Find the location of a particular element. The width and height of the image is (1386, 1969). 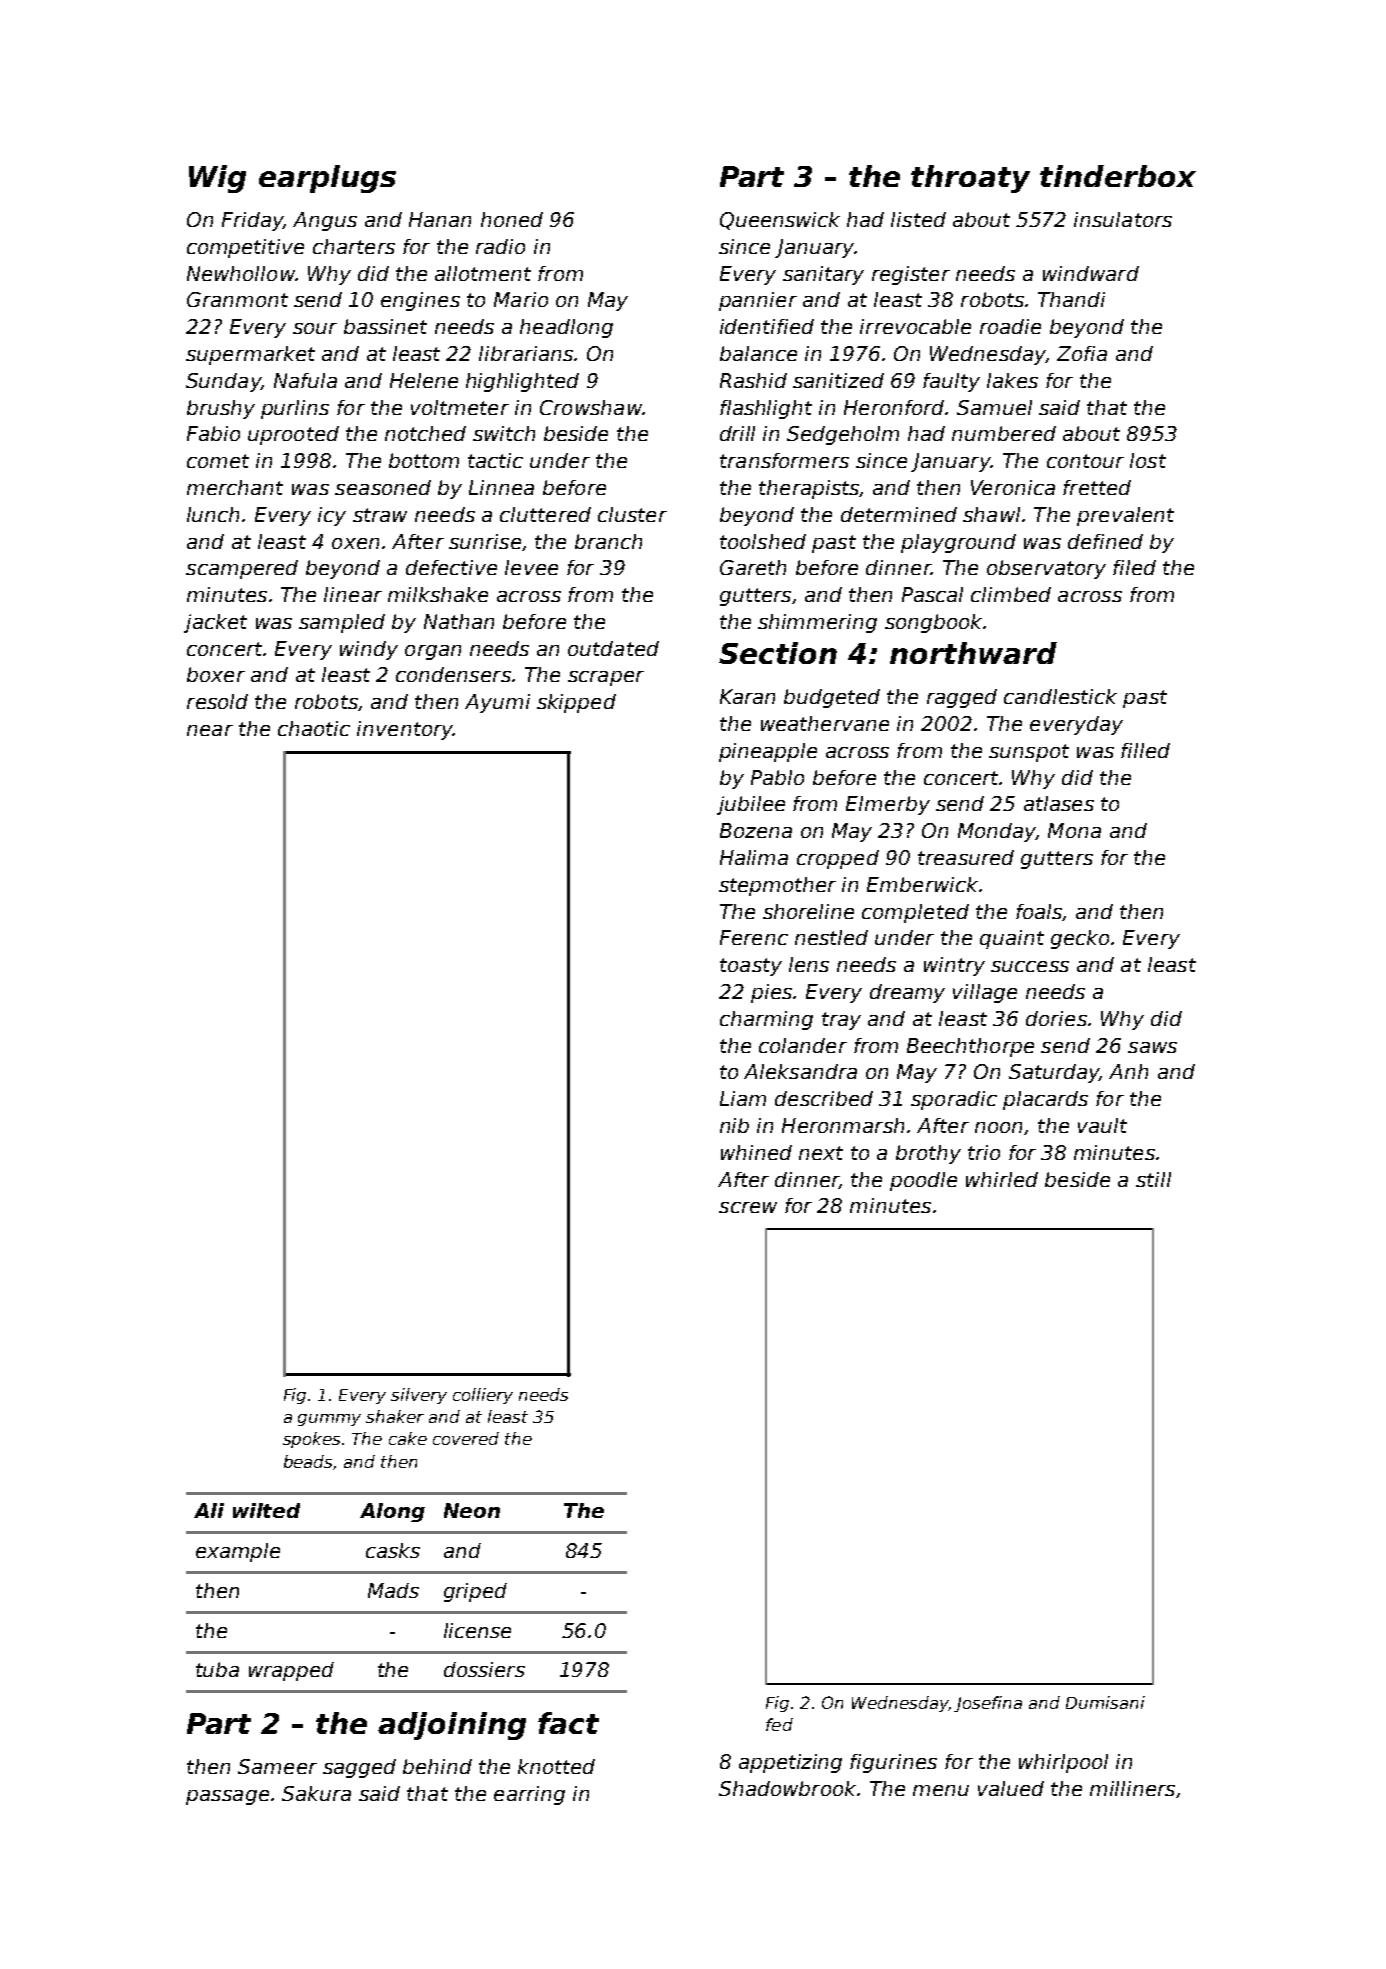

cropped is located at coordinates (838, 859).
